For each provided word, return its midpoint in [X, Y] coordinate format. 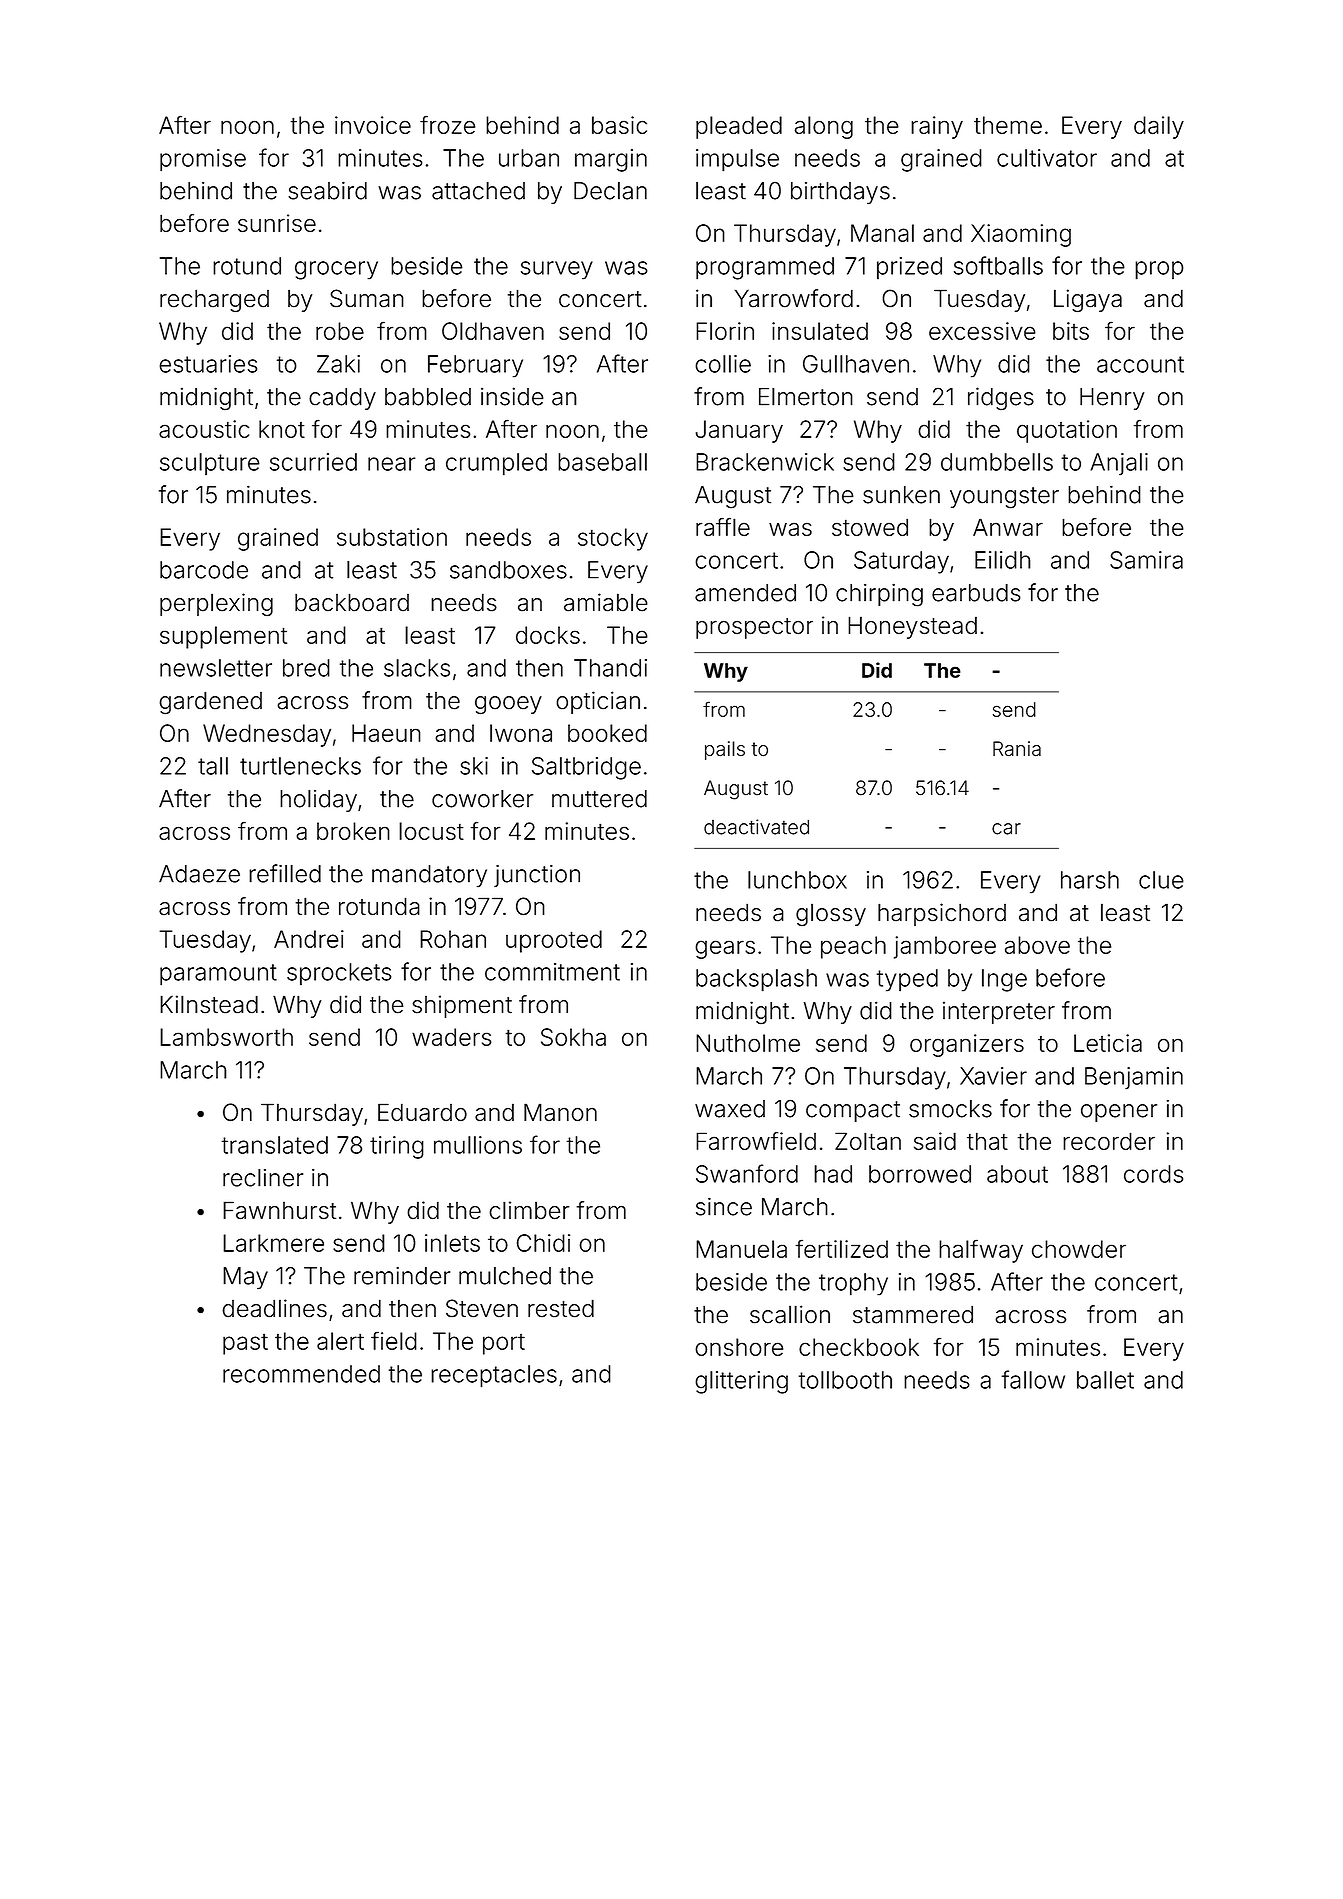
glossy [831, 914]
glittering [741, 1382]
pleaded [739, 127]
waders [451, 1037]
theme [1008, 125]
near [392, 464]
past [245, 1344]
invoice [373, 125]
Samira [1146, 560]
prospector [754, 628]
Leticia [1108, 1043]
